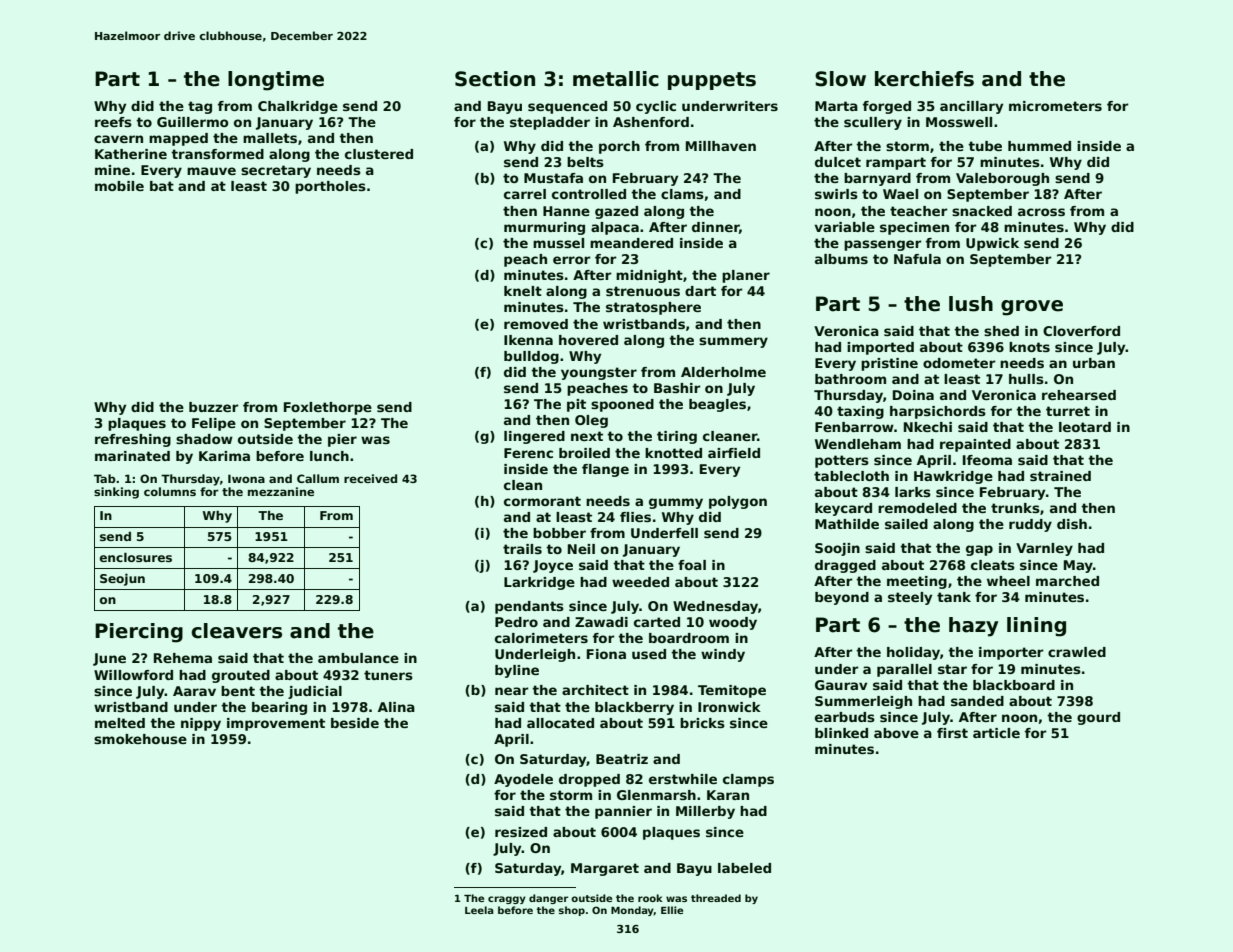  Describe the element at coordinates (214, 407) in the document. I see `buzzer` at that location.
